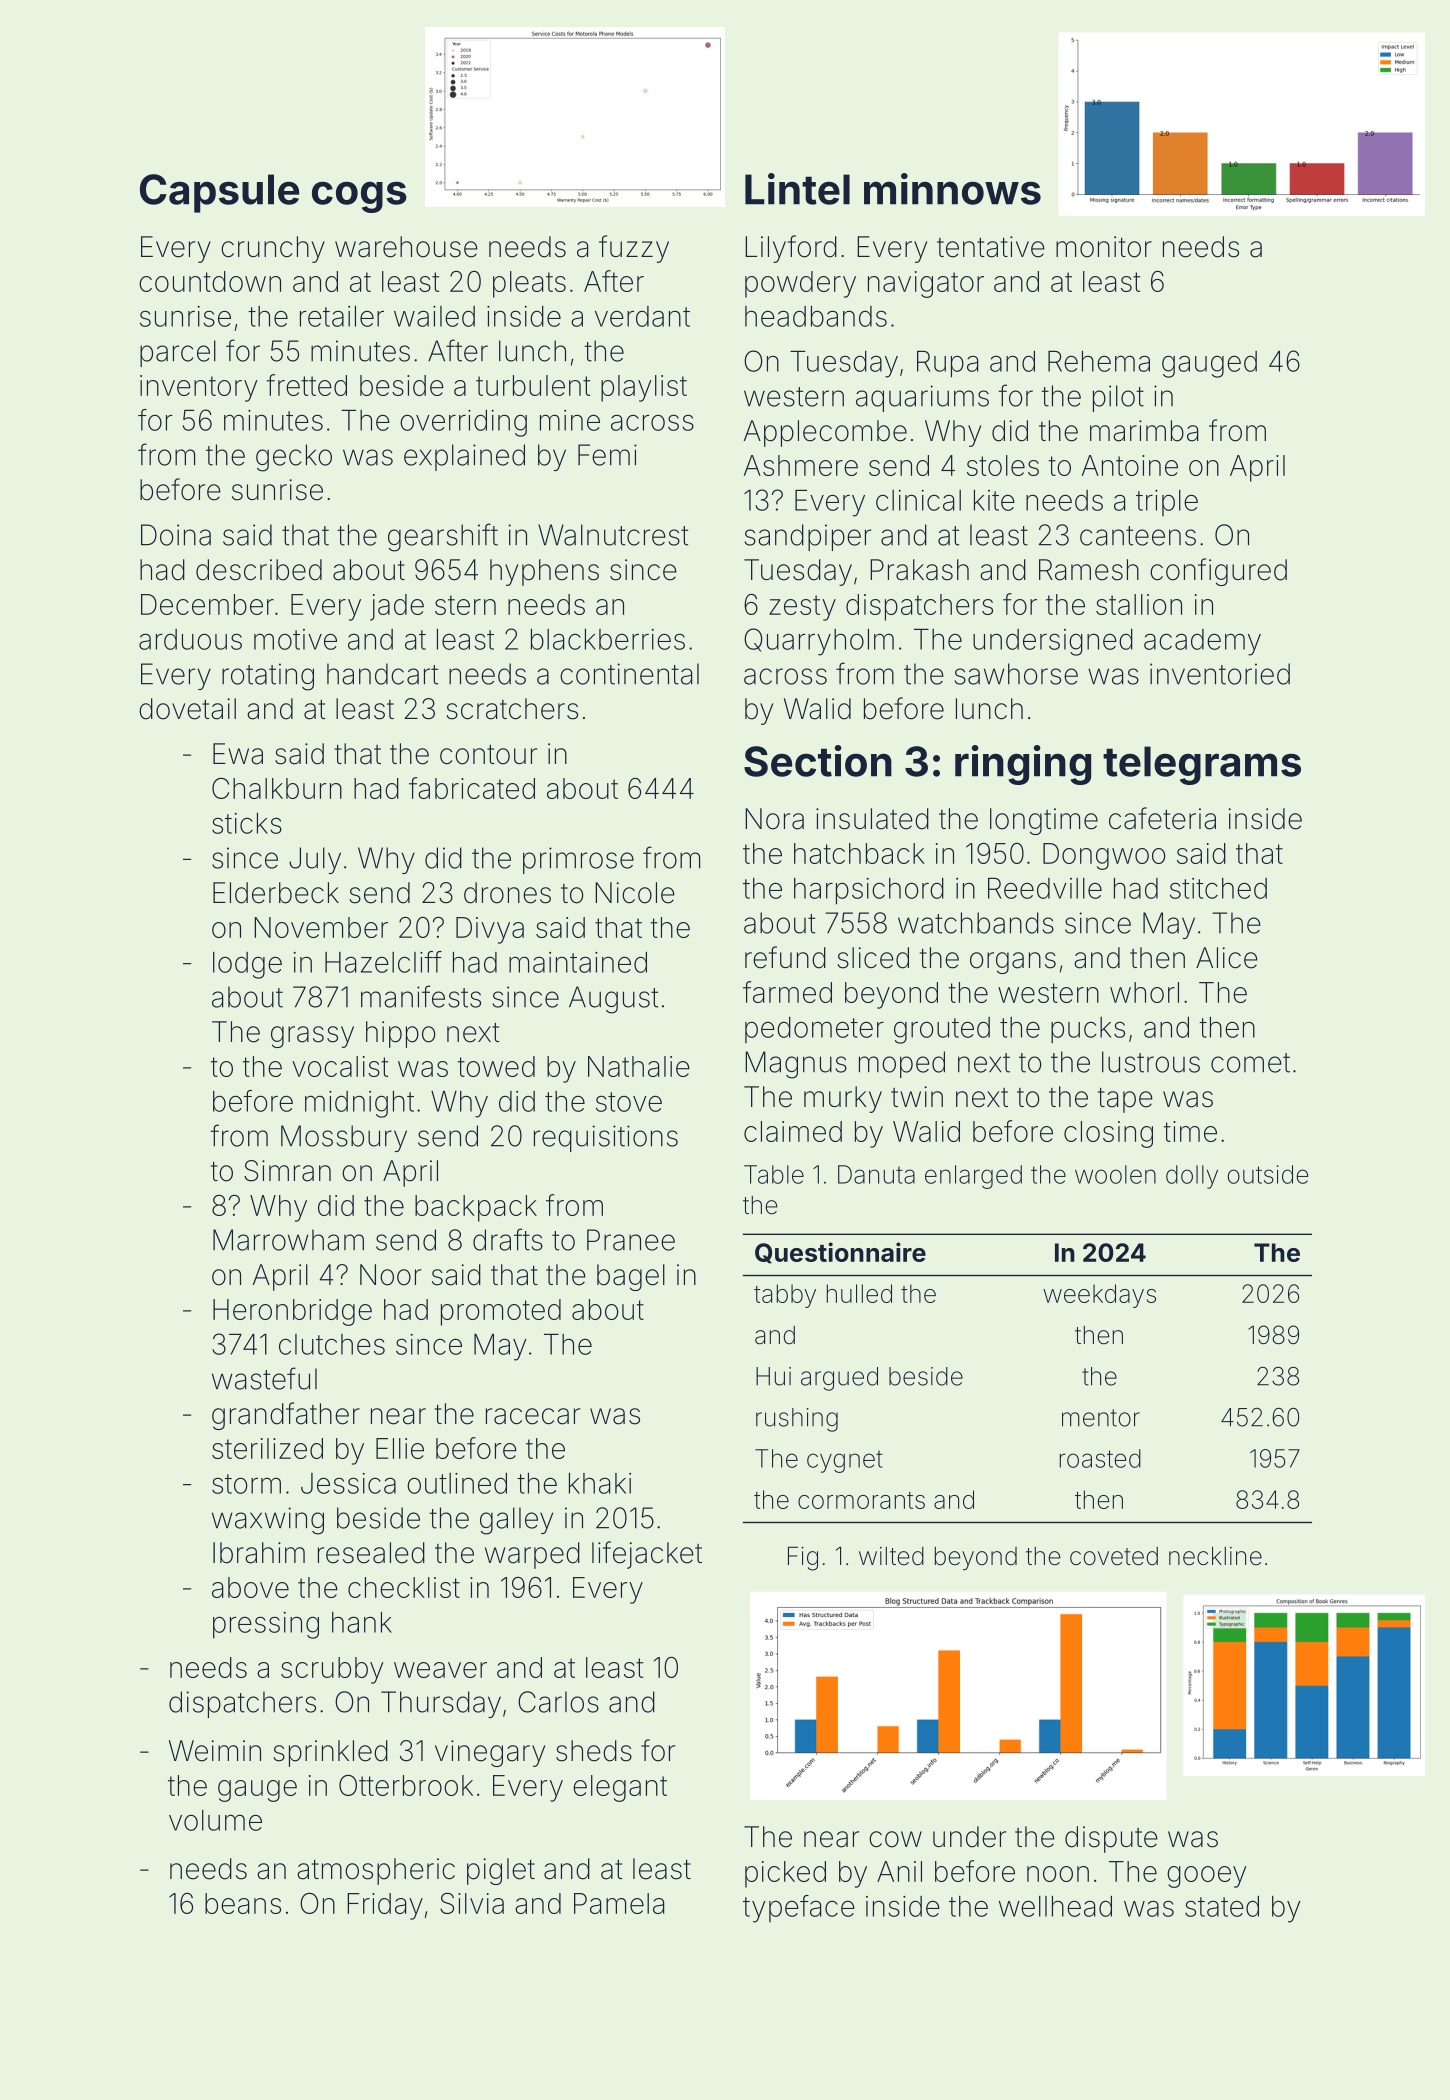 The height and width of the screenshot is (2100, 1450). What do you see at coordinates (376, 1871) in the screenshot?
I see `atmospheric` at bounding box center [376, 1871].
